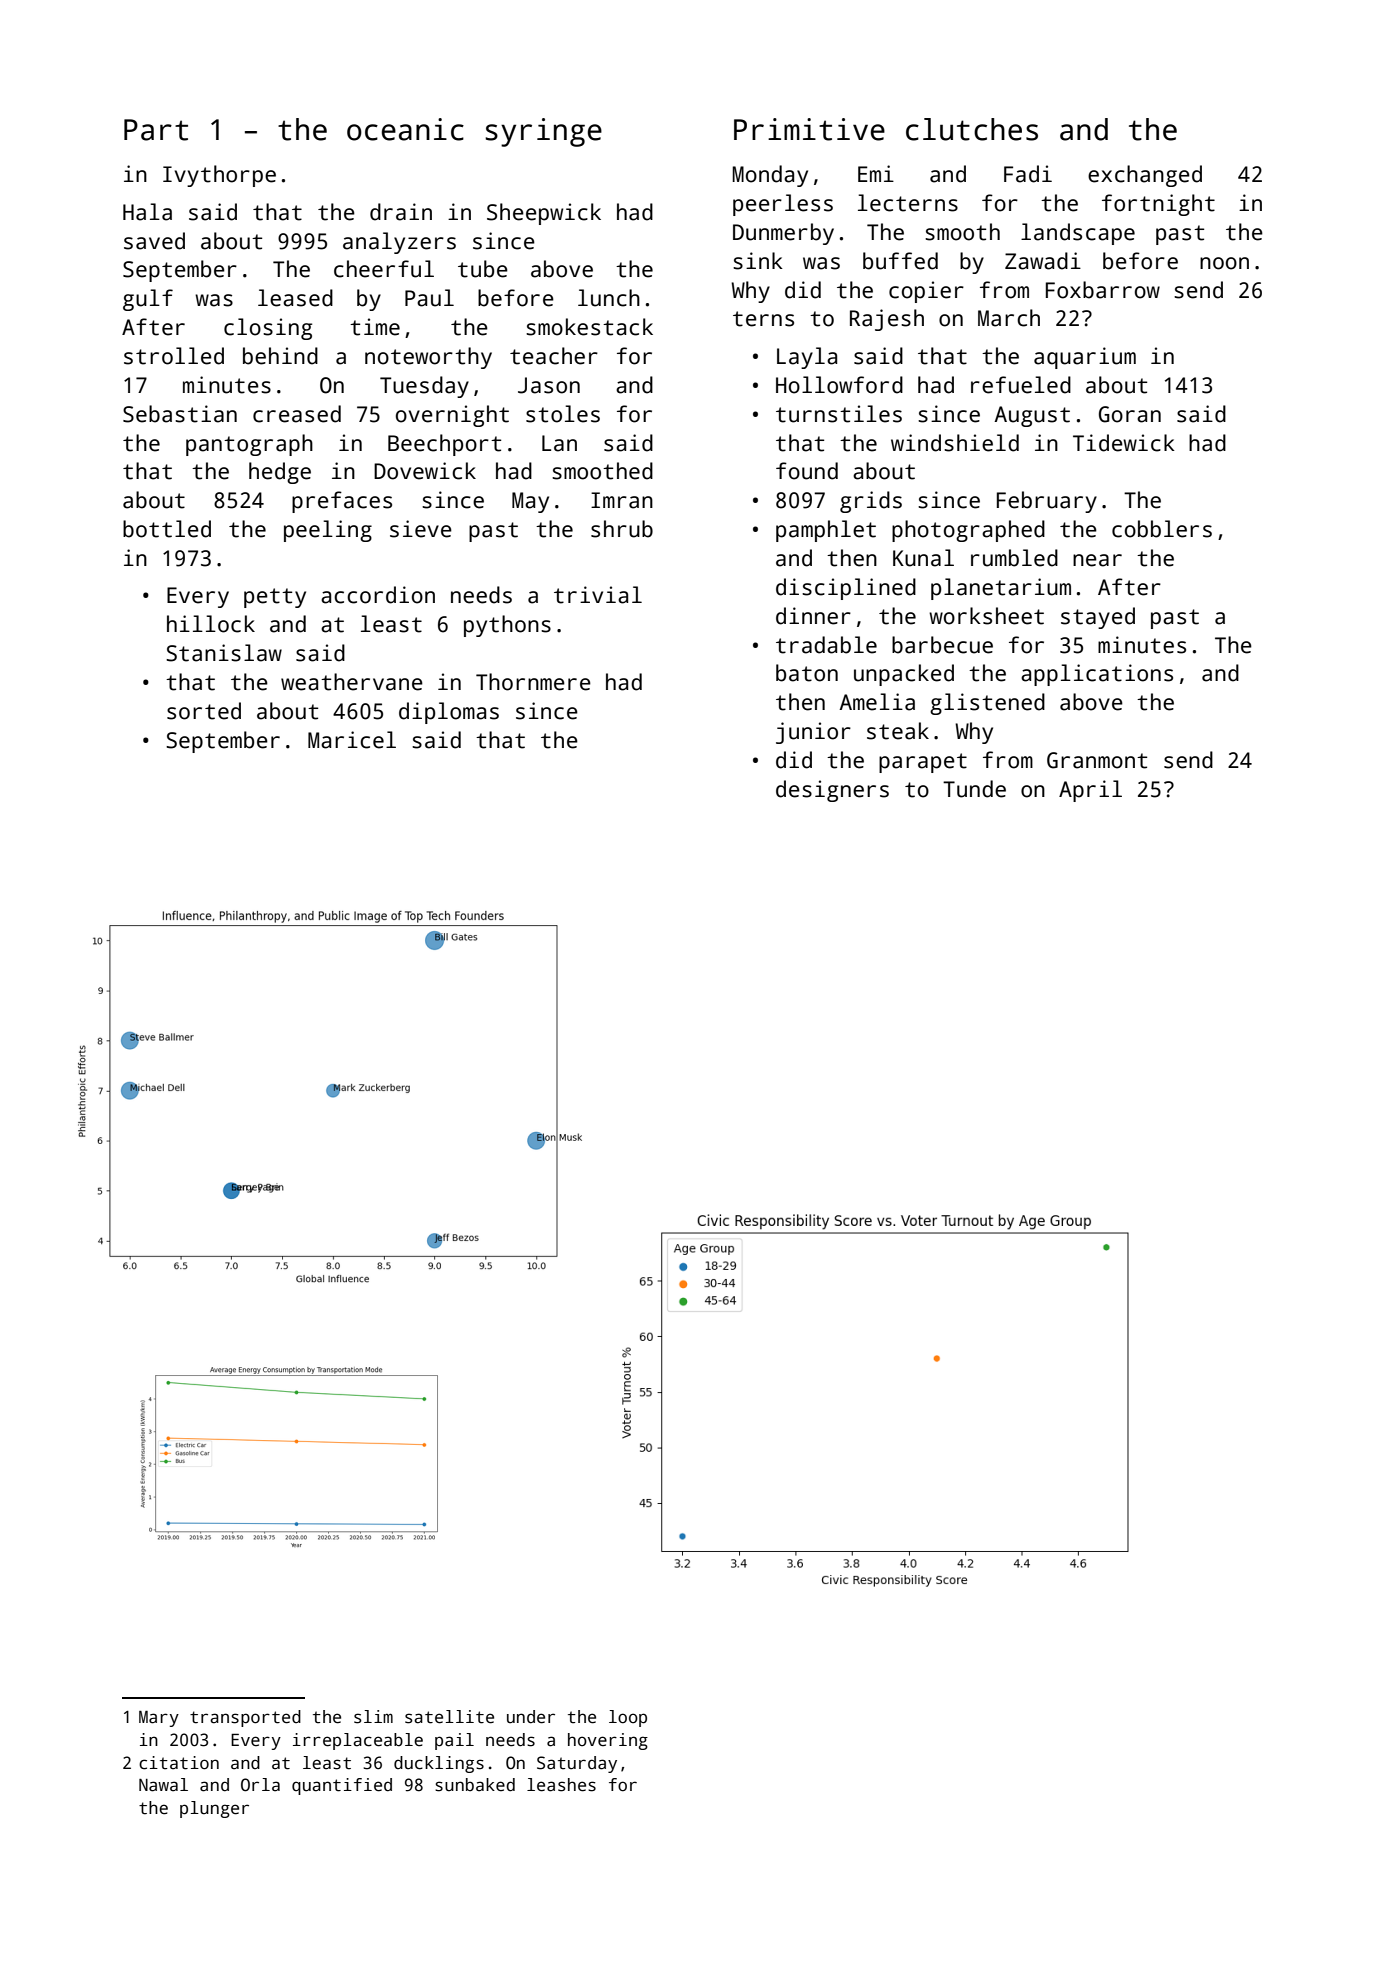 The height and width of the screenshot is (1969, 1386). I want to click on prefaces, so click(342, 502).
